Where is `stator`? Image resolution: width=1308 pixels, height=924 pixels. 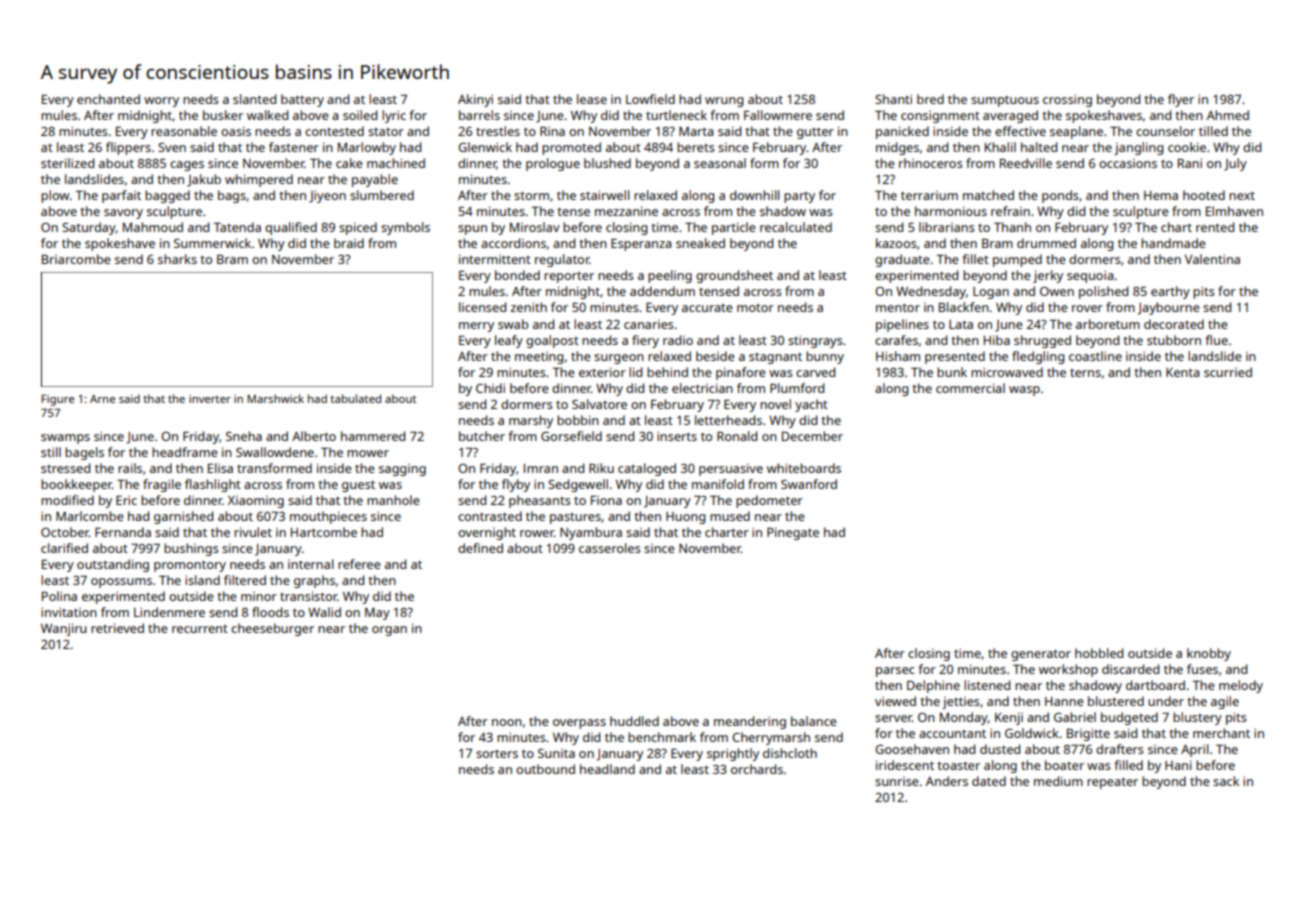 stator is located at coordinates (386, 132).
